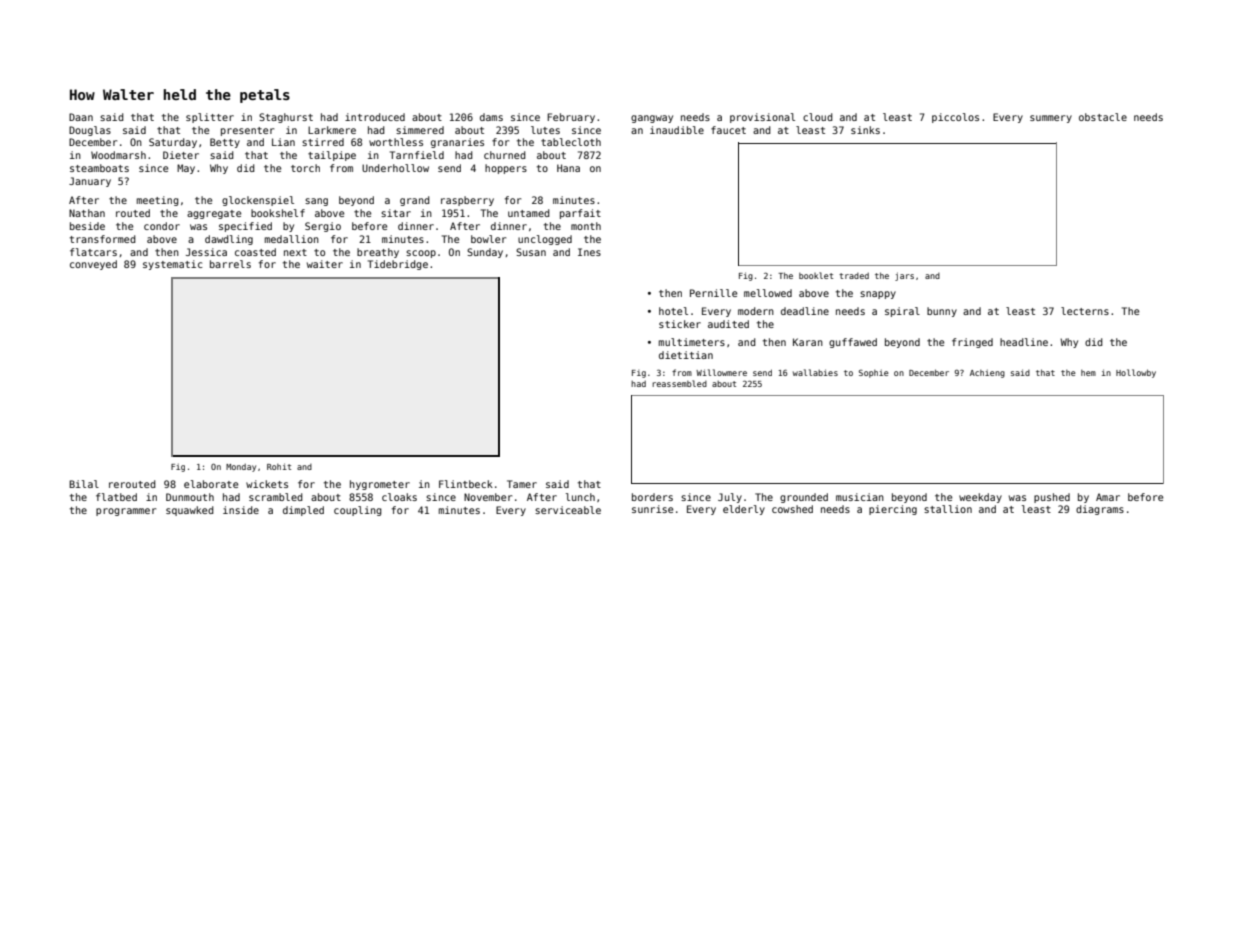 This document has width=1233, height=952. Describe the element at coordinates (1088, 373) in the document. I see `hem` at that location.
